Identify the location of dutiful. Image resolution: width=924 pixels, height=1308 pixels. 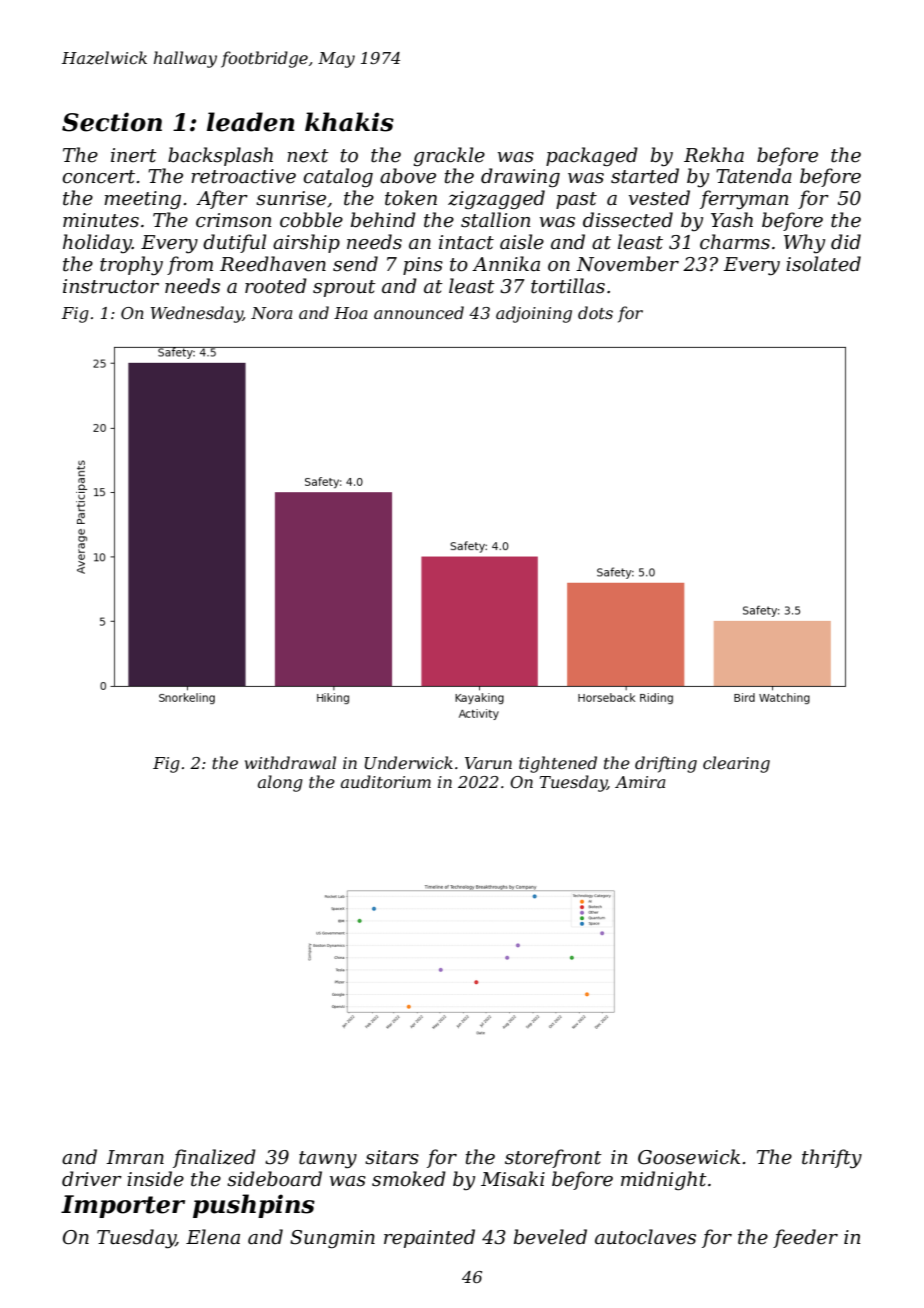
(234, 243).
